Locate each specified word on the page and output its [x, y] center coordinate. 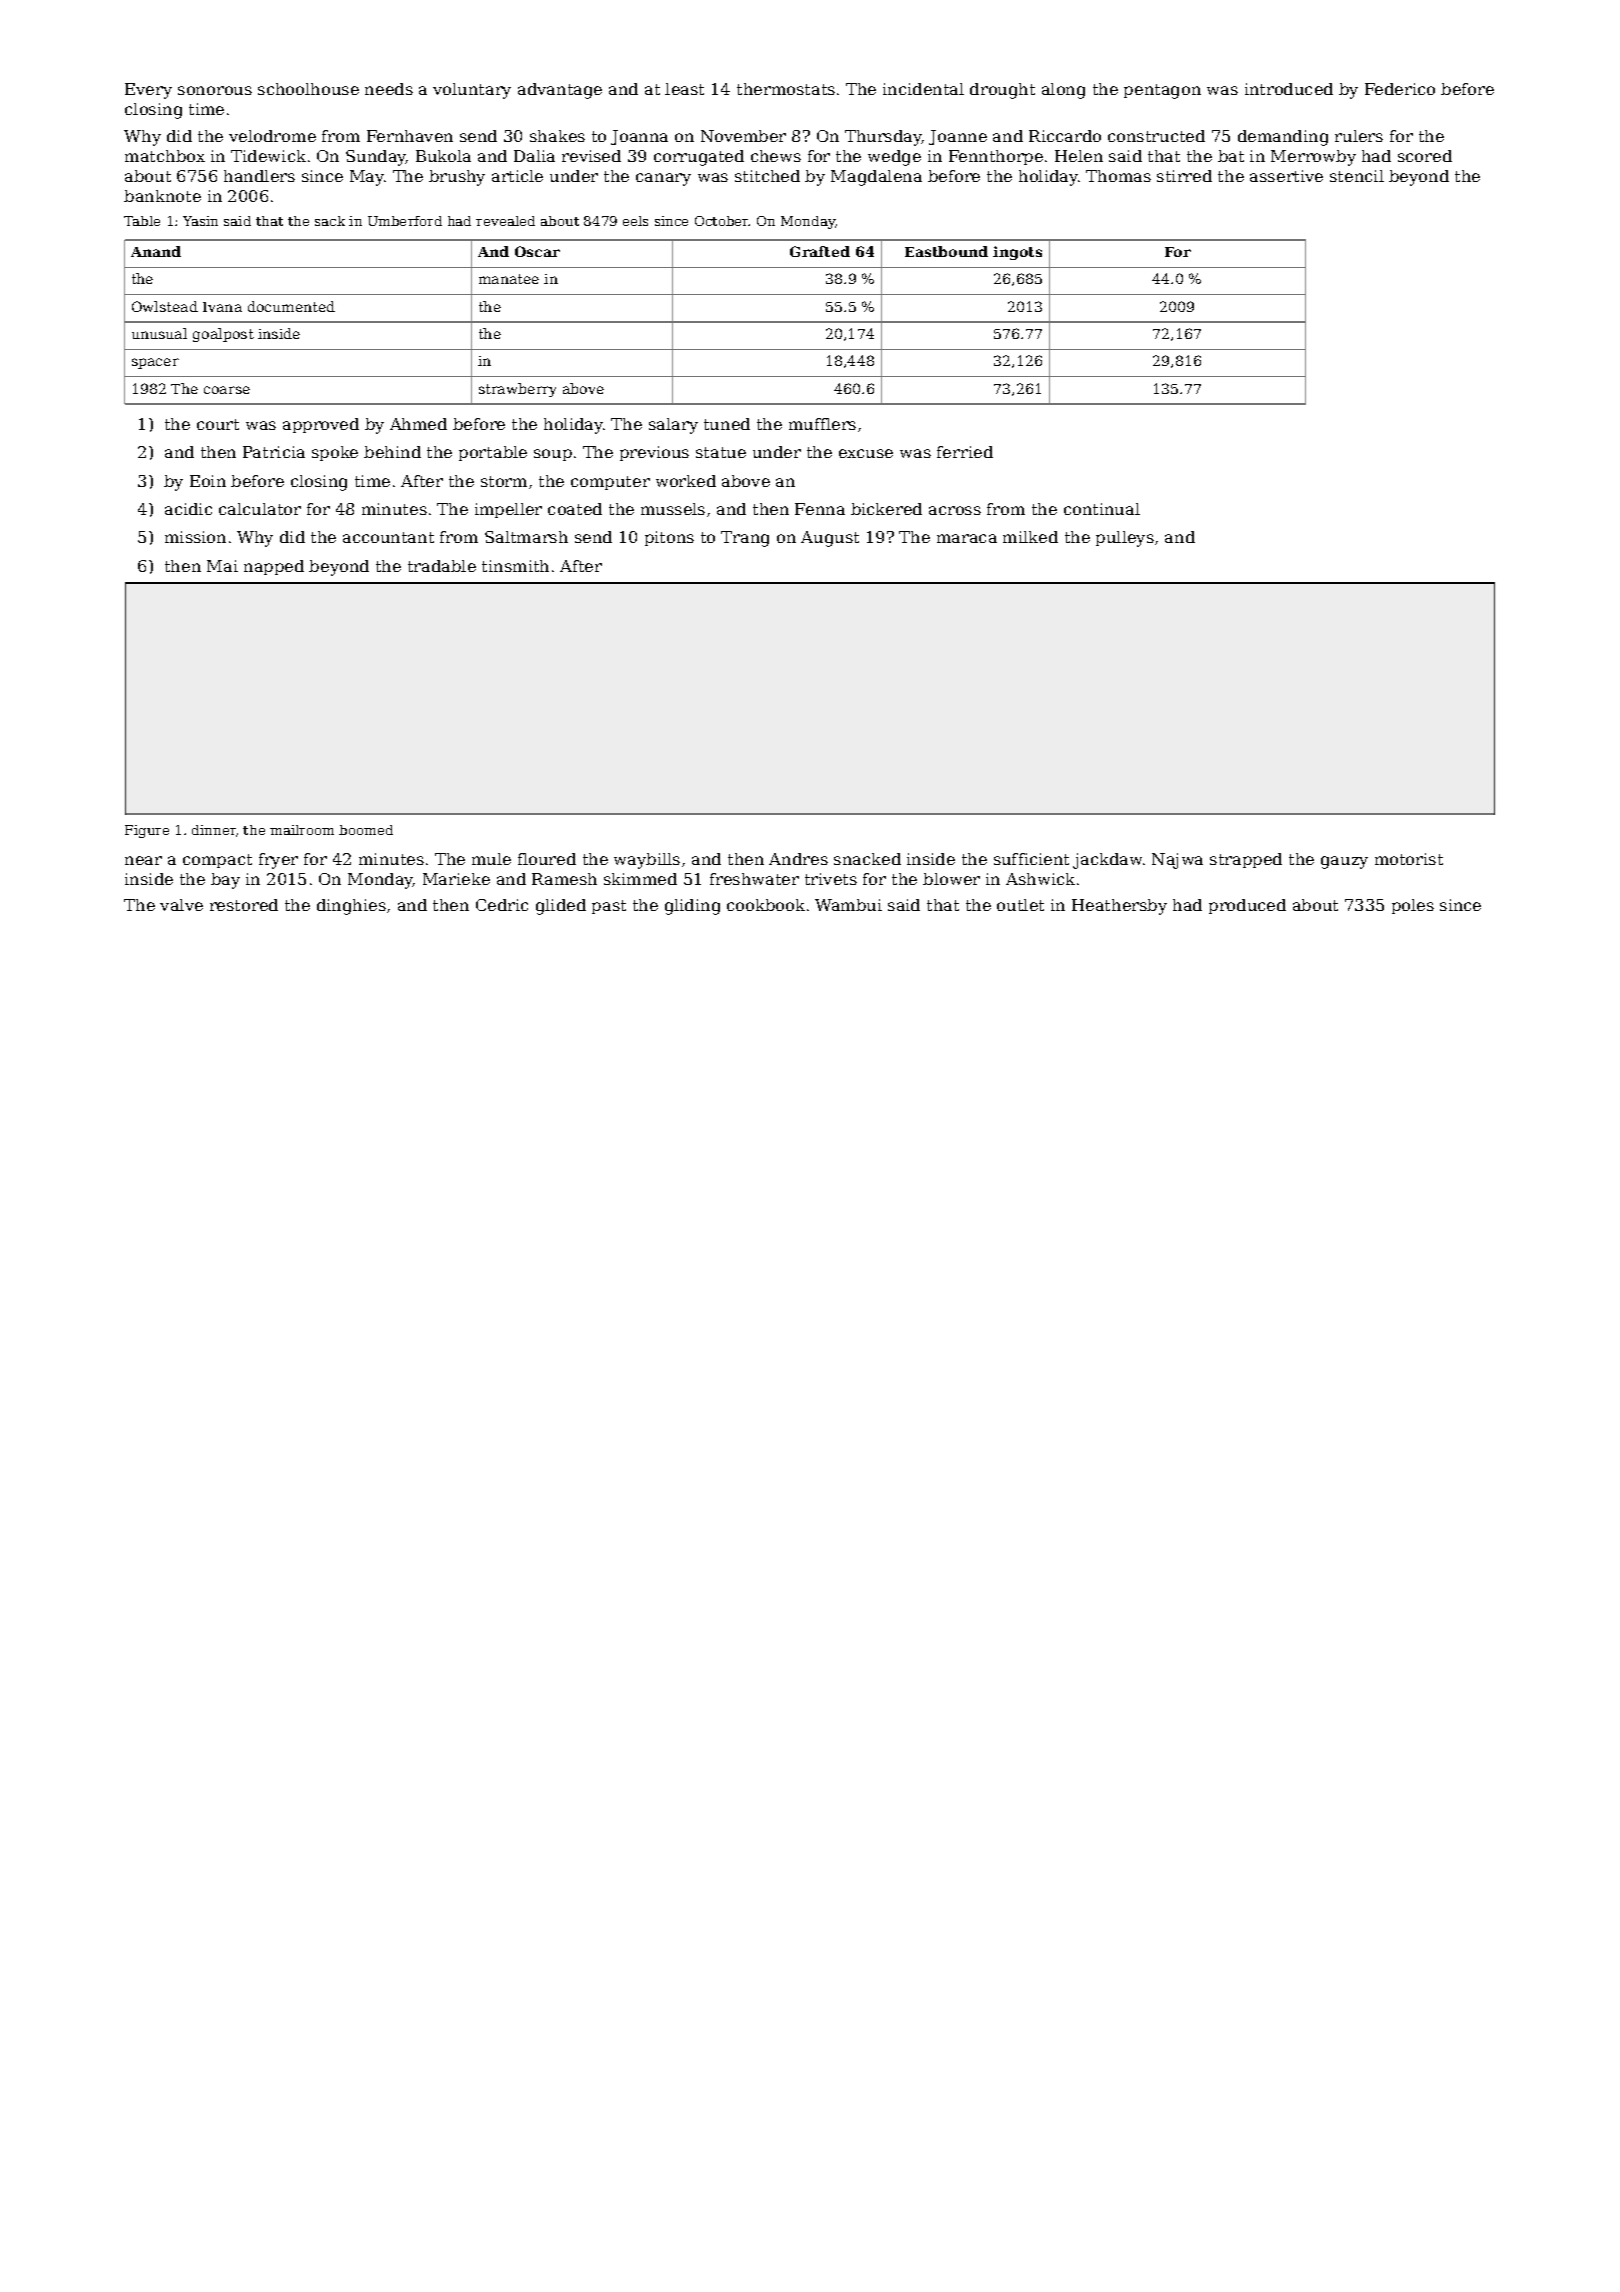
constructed [1156, 136]
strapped [1246, 860]
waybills [647, 861]
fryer [278, 861]
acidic [188, 509]
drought [1002, 91]
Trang [745, 539]
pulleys [1125, 539]
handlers [259, 176]
